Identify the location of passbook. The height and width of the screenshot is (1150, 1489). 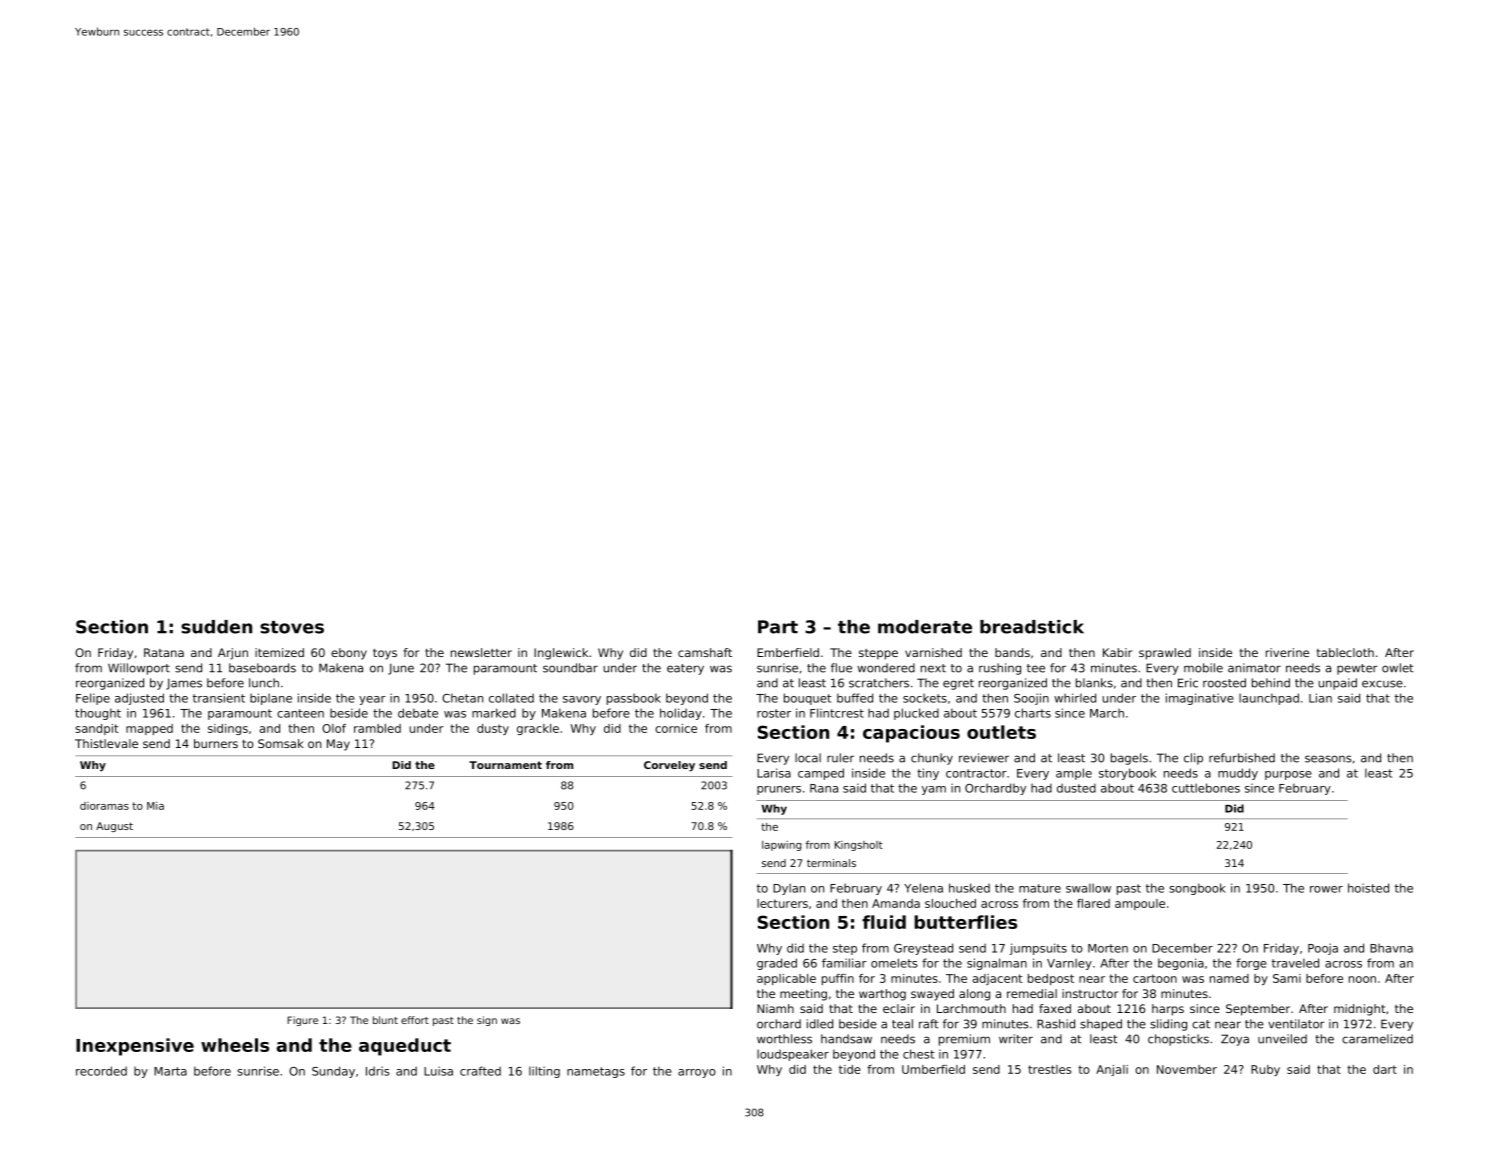
(634, 699).
